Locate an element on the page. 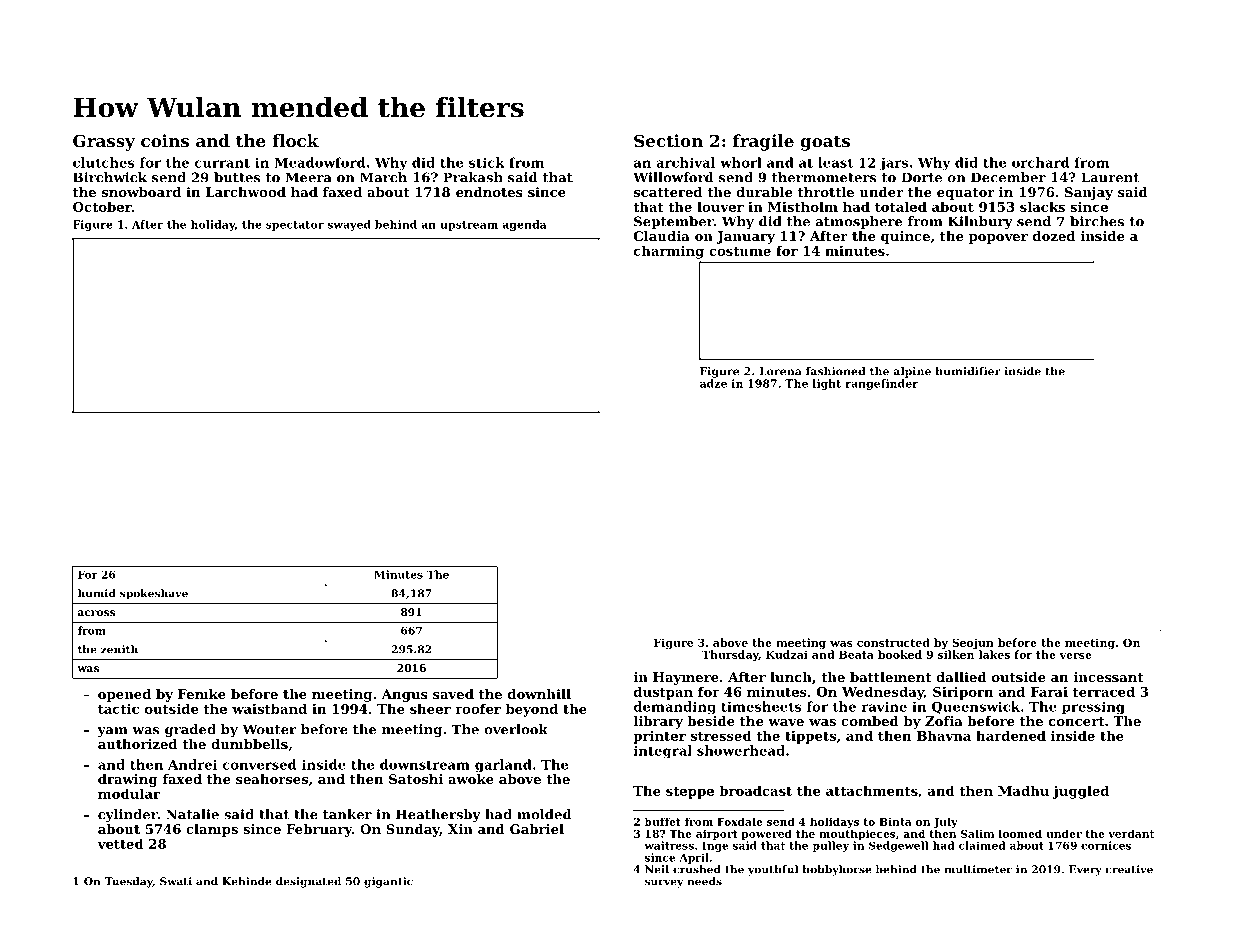  adze is located at coordinates (713, 383).
